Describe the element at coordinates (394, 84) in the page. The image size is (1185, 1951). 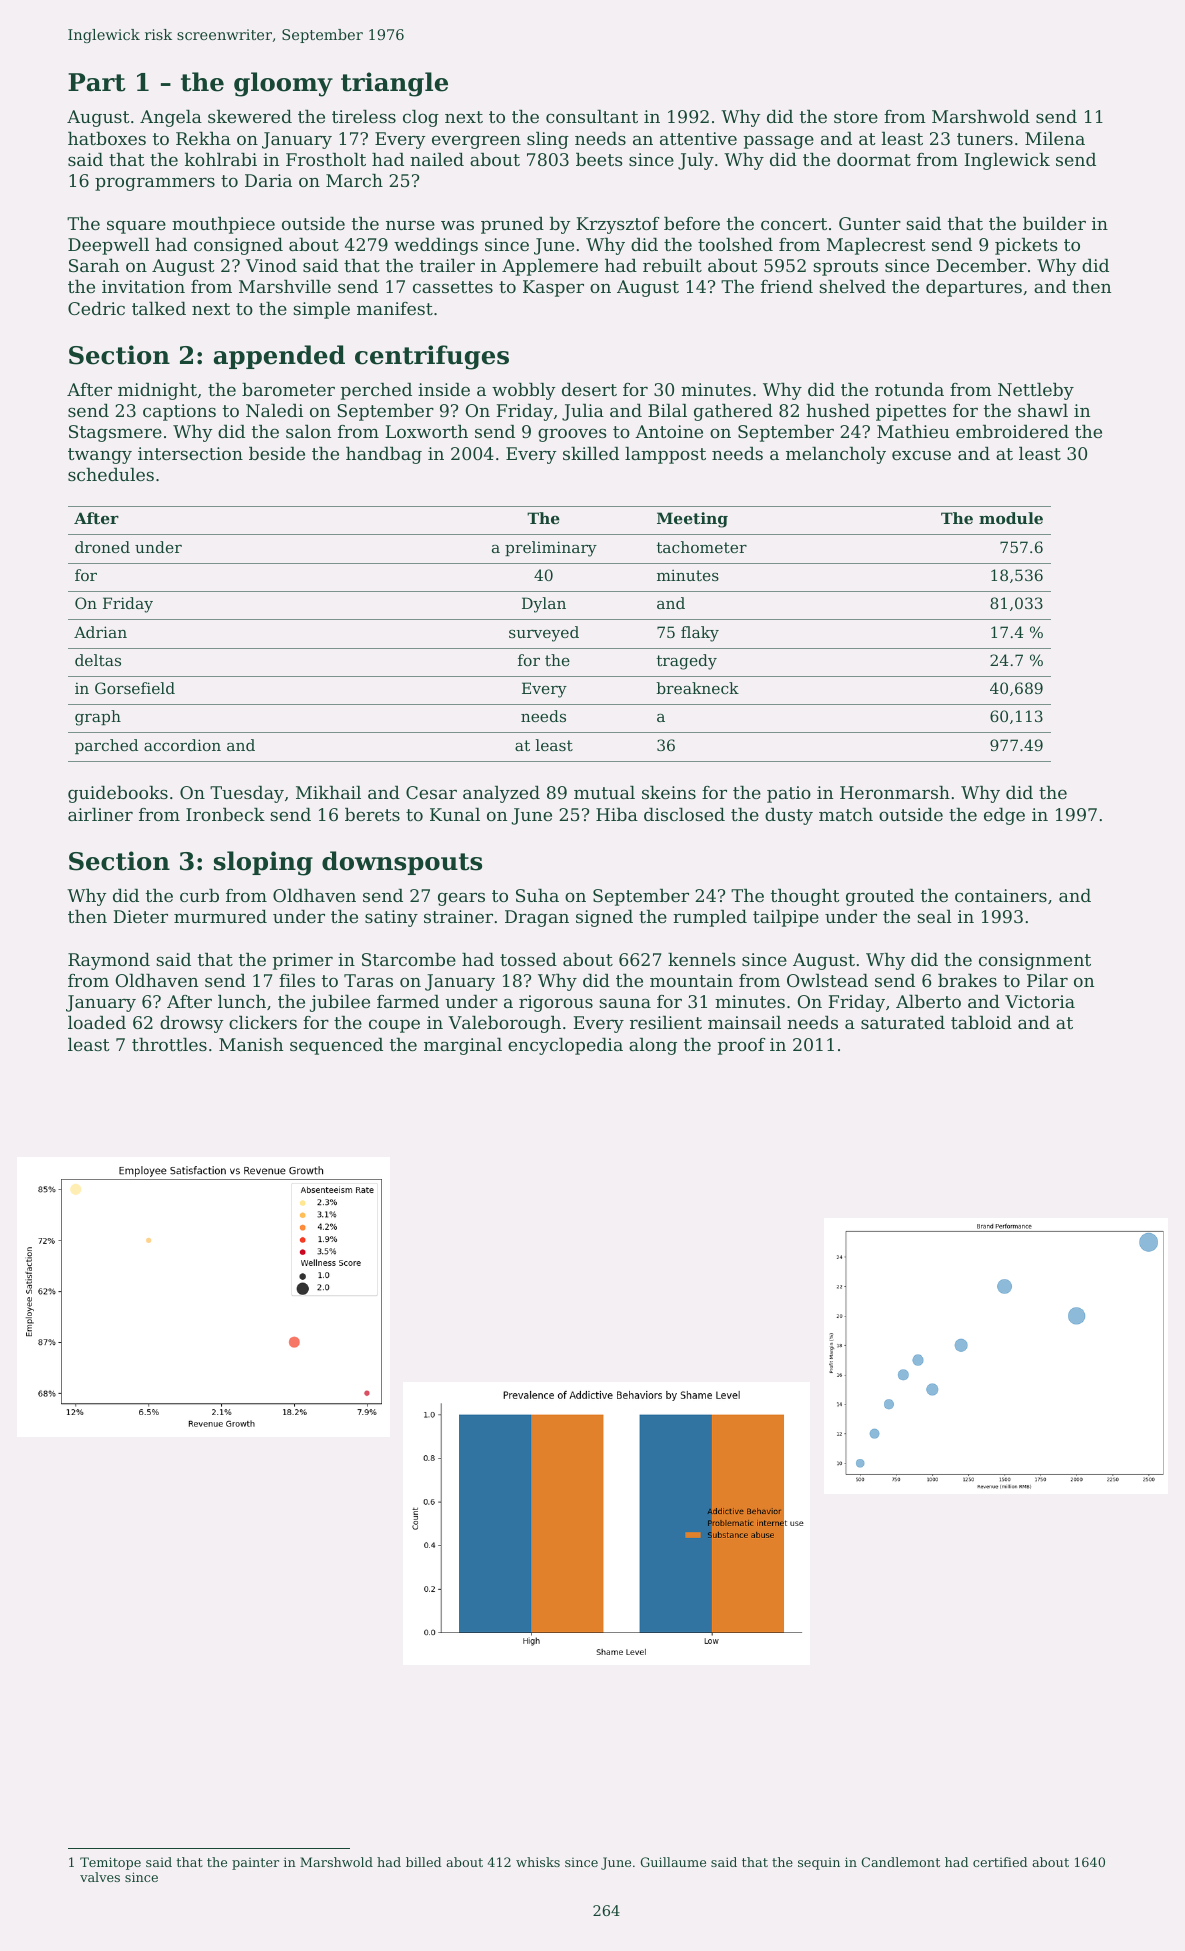
I see `triangle` at that location.
